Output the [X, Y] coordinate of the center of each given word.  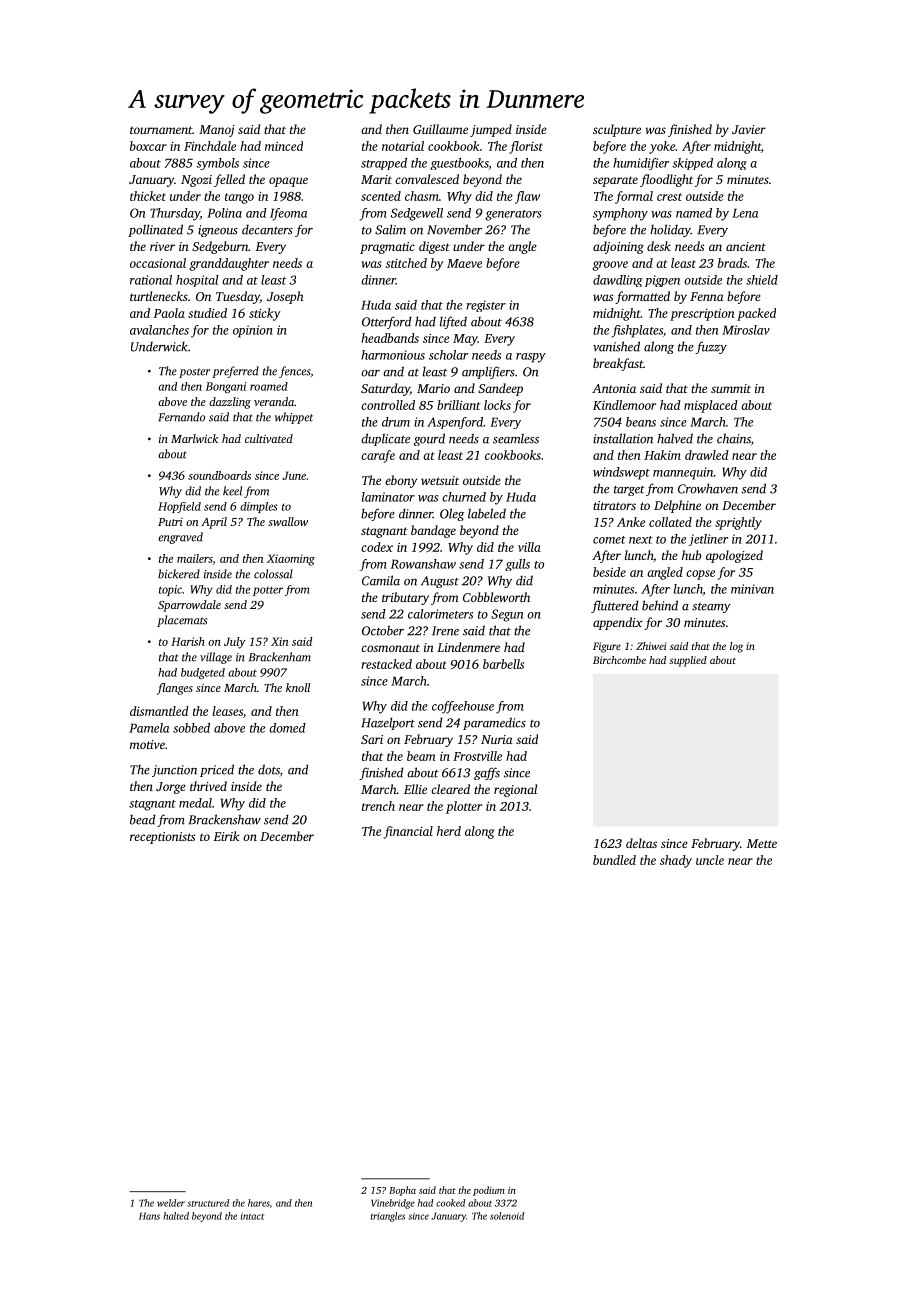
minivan [752, 589]
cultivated [269, 438]
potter [268, 591]
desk [659, 246]
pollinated [155, 230]
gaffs [487, 773]
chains [734, 438]
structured [208, 1203]
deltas [641, 843]
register [486, 306]
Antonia [614, 388]
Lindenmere [468, 647]
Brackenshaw [225, 819]
